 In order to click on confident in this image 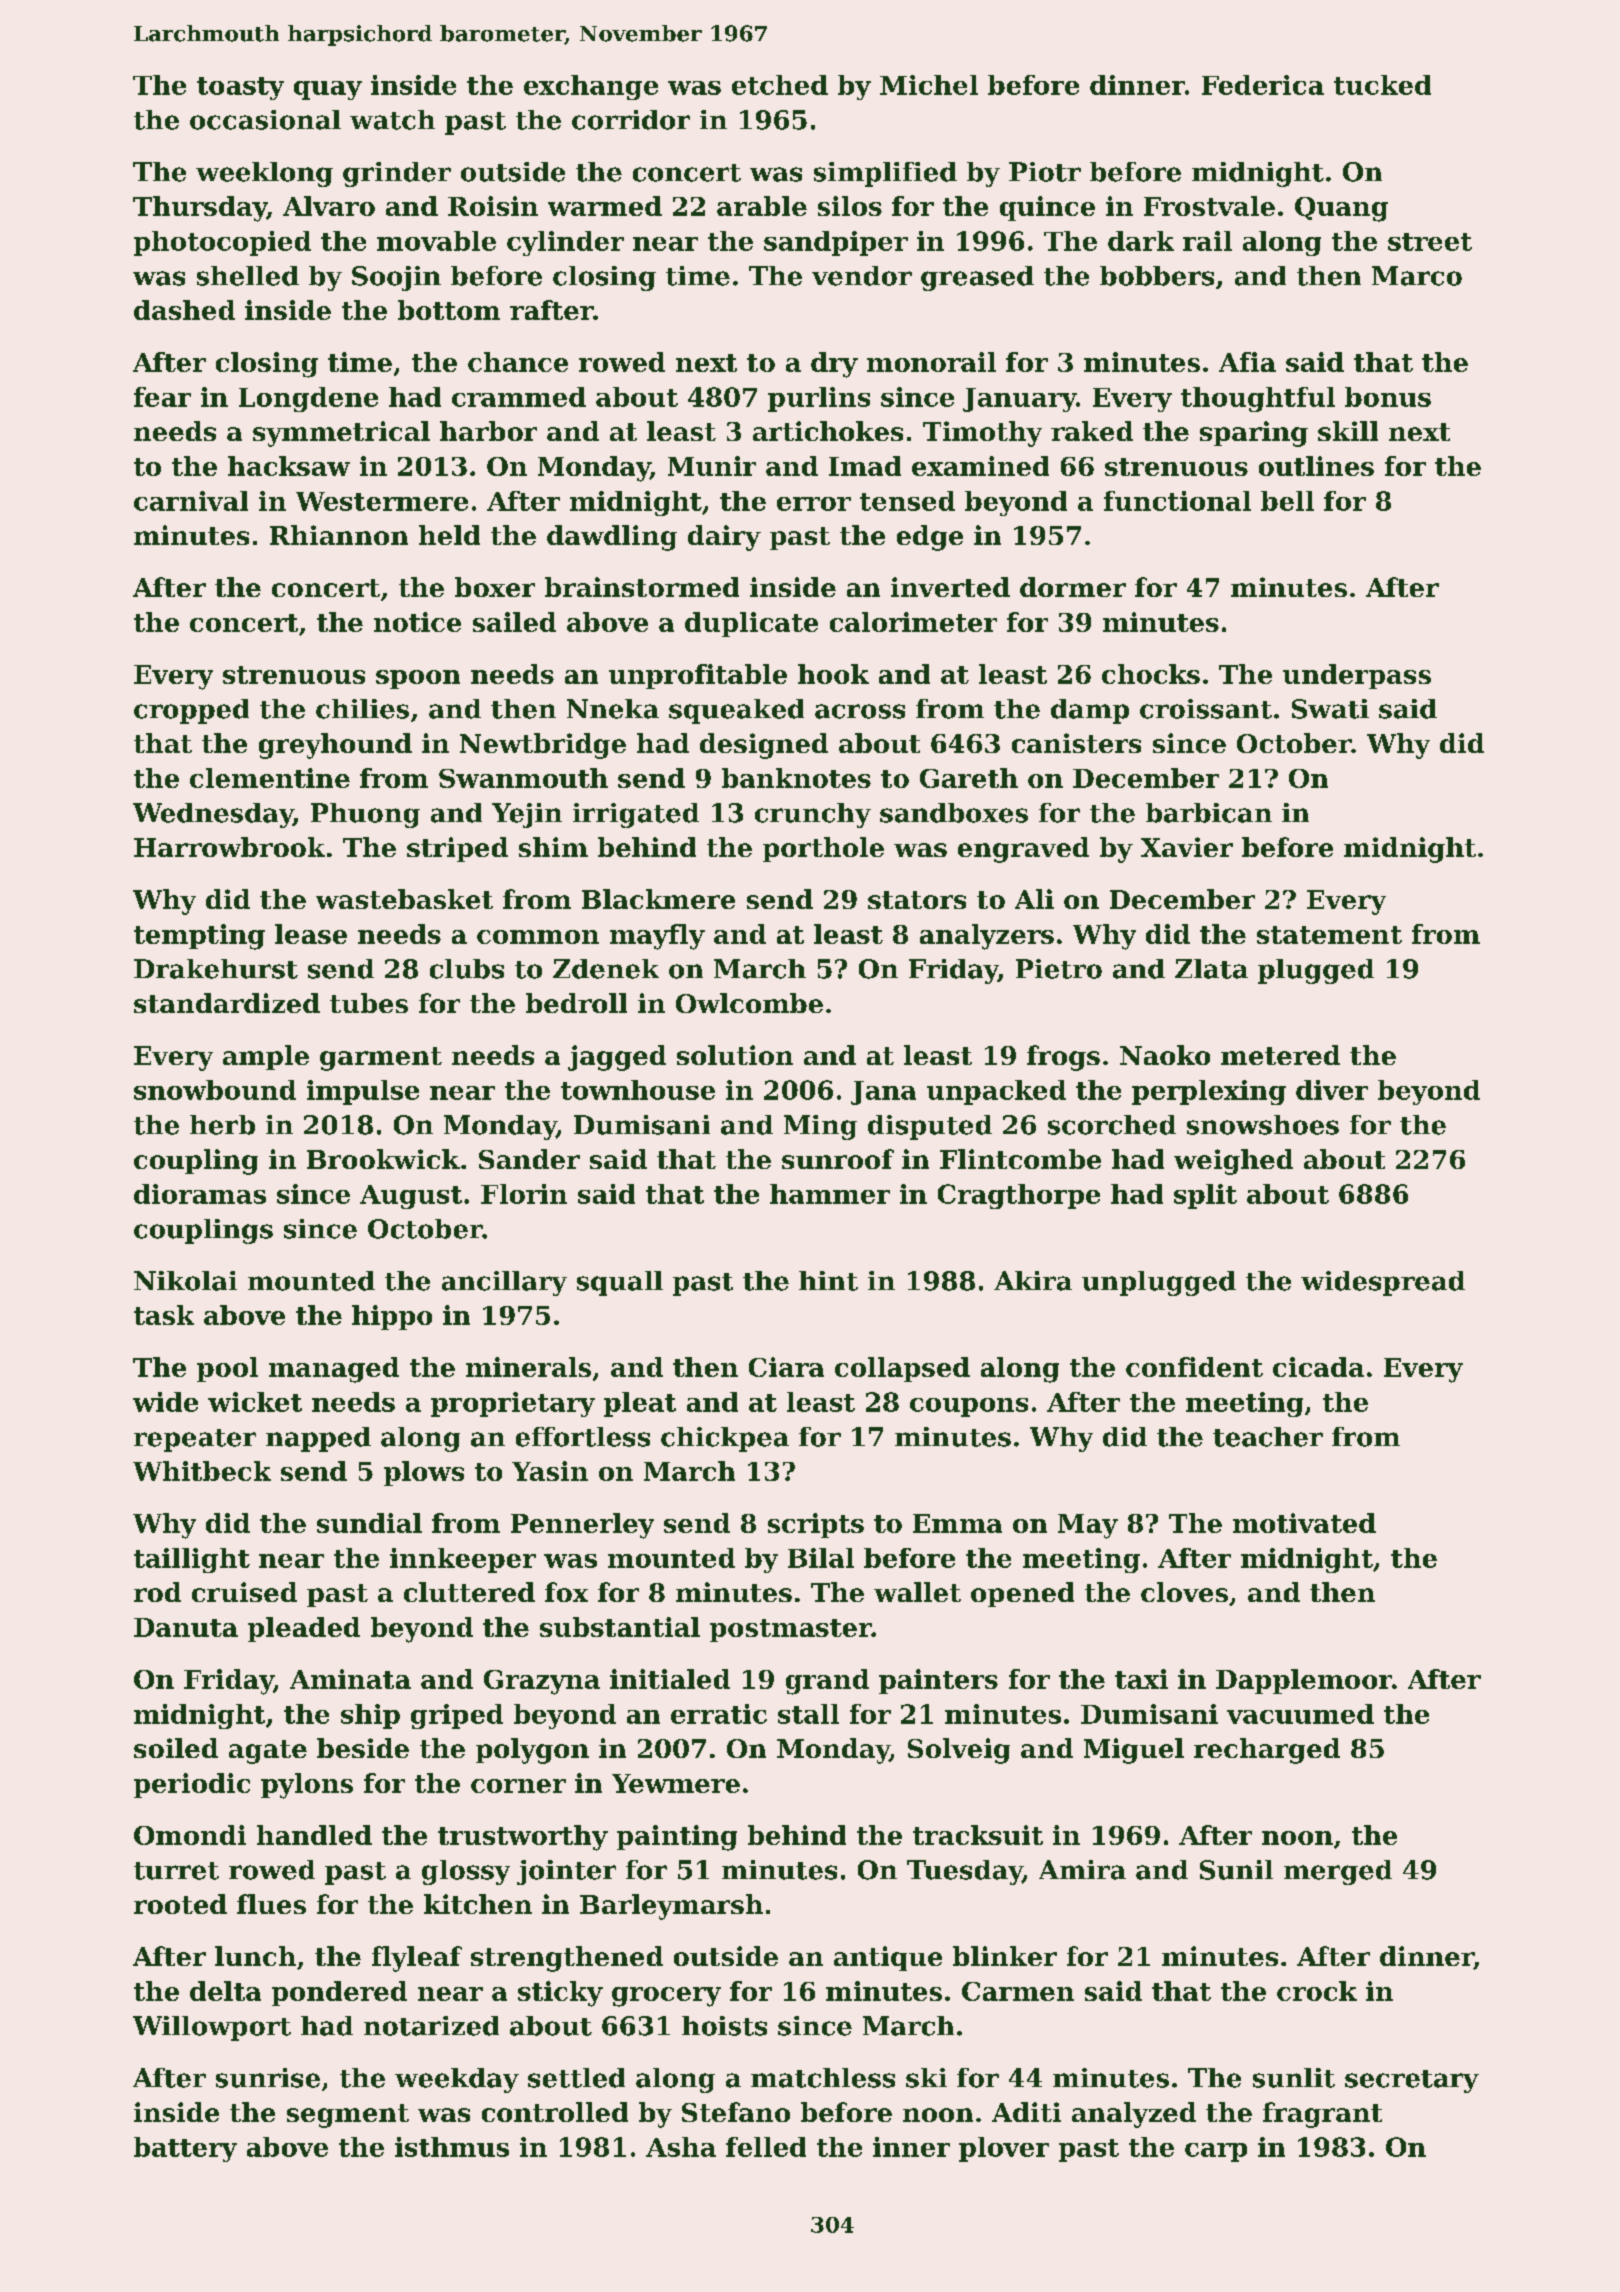, I will do `click(1194, 1367)`.
